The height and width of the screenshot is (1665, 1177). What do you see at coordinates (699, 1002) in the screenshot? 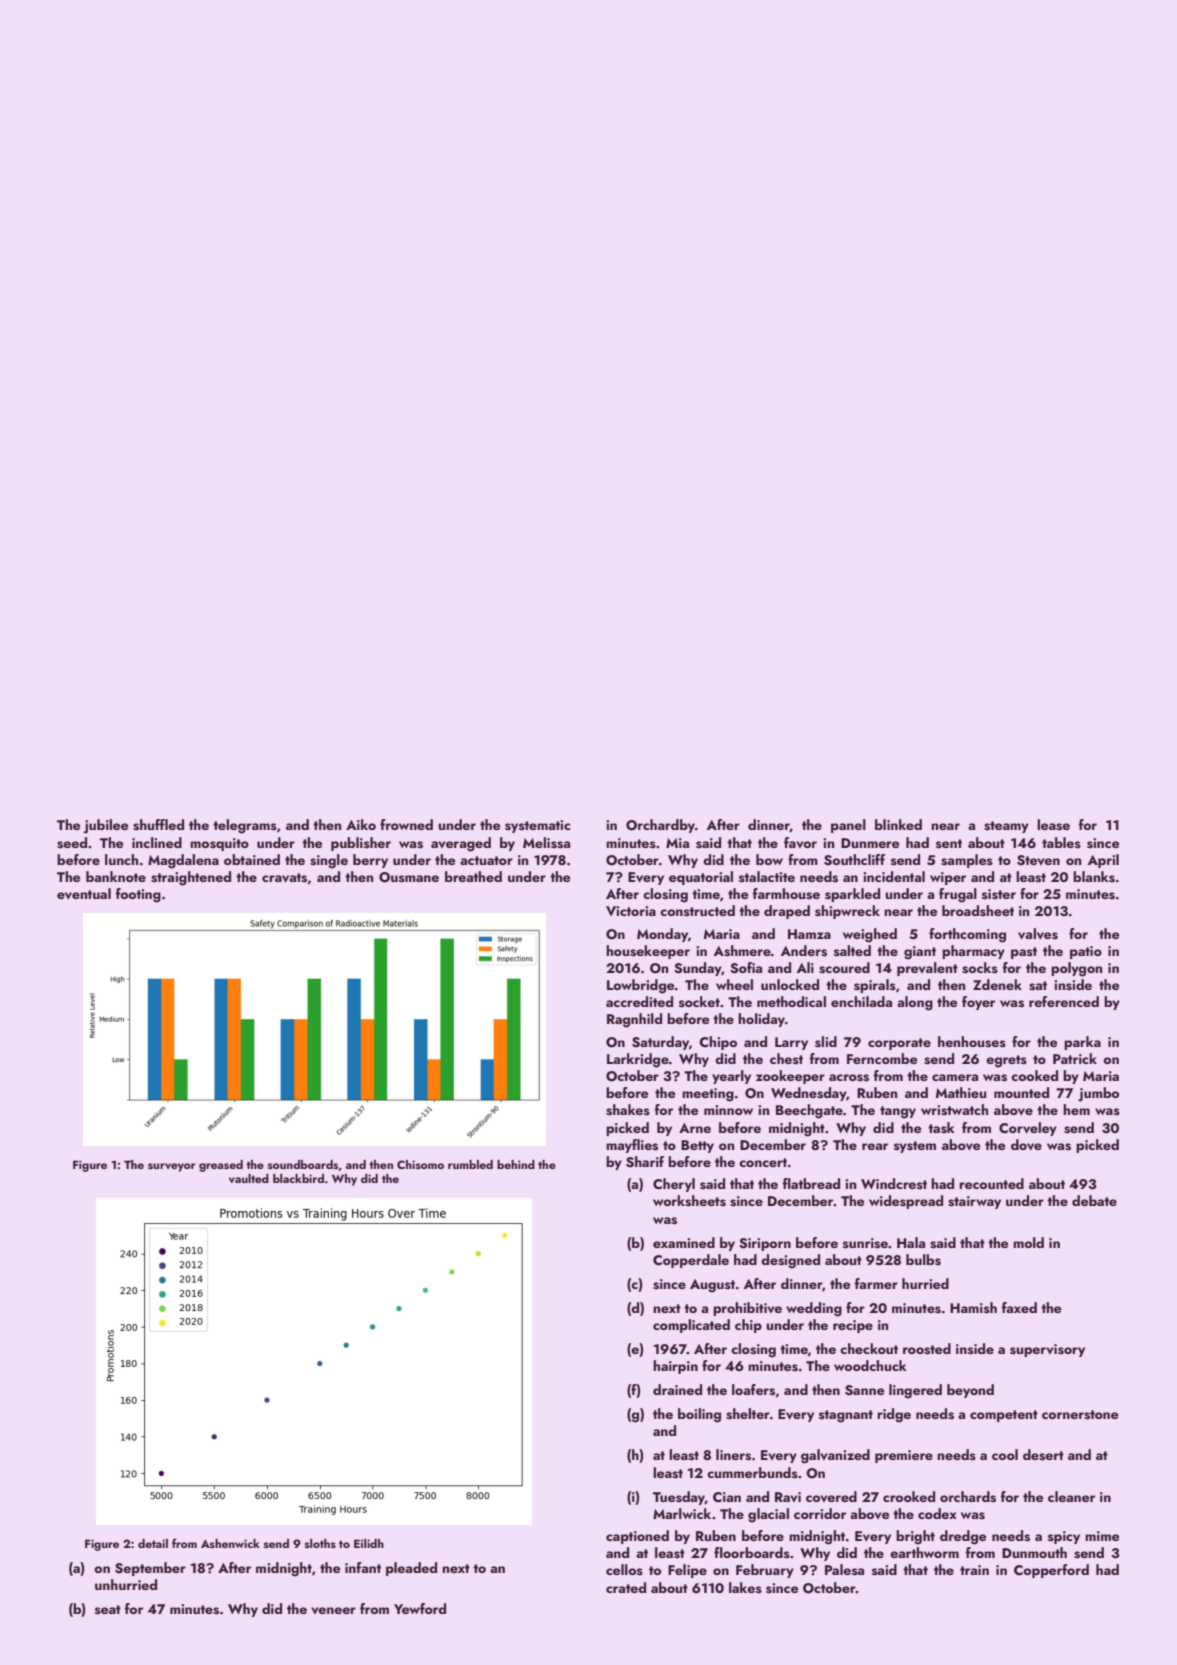
I see `socket` at bounding box center [699, 1002].
